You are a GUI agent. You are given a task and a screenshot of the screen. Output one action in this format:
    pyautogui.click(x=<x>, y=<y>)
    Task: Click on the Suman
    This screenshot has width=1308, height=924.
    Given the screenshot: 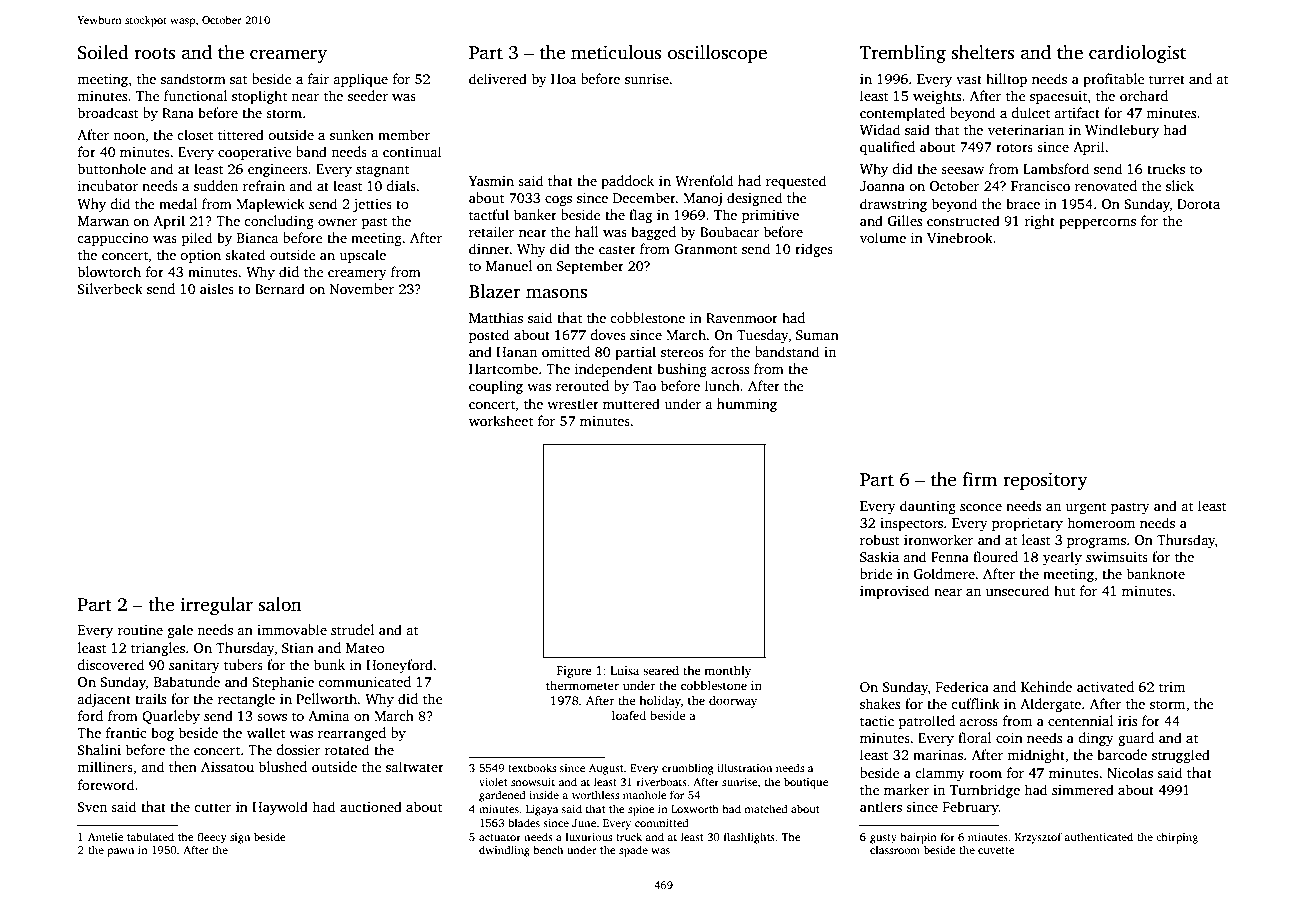 What is the action you would take?
    pyautogui.click(x=817, y=335)
